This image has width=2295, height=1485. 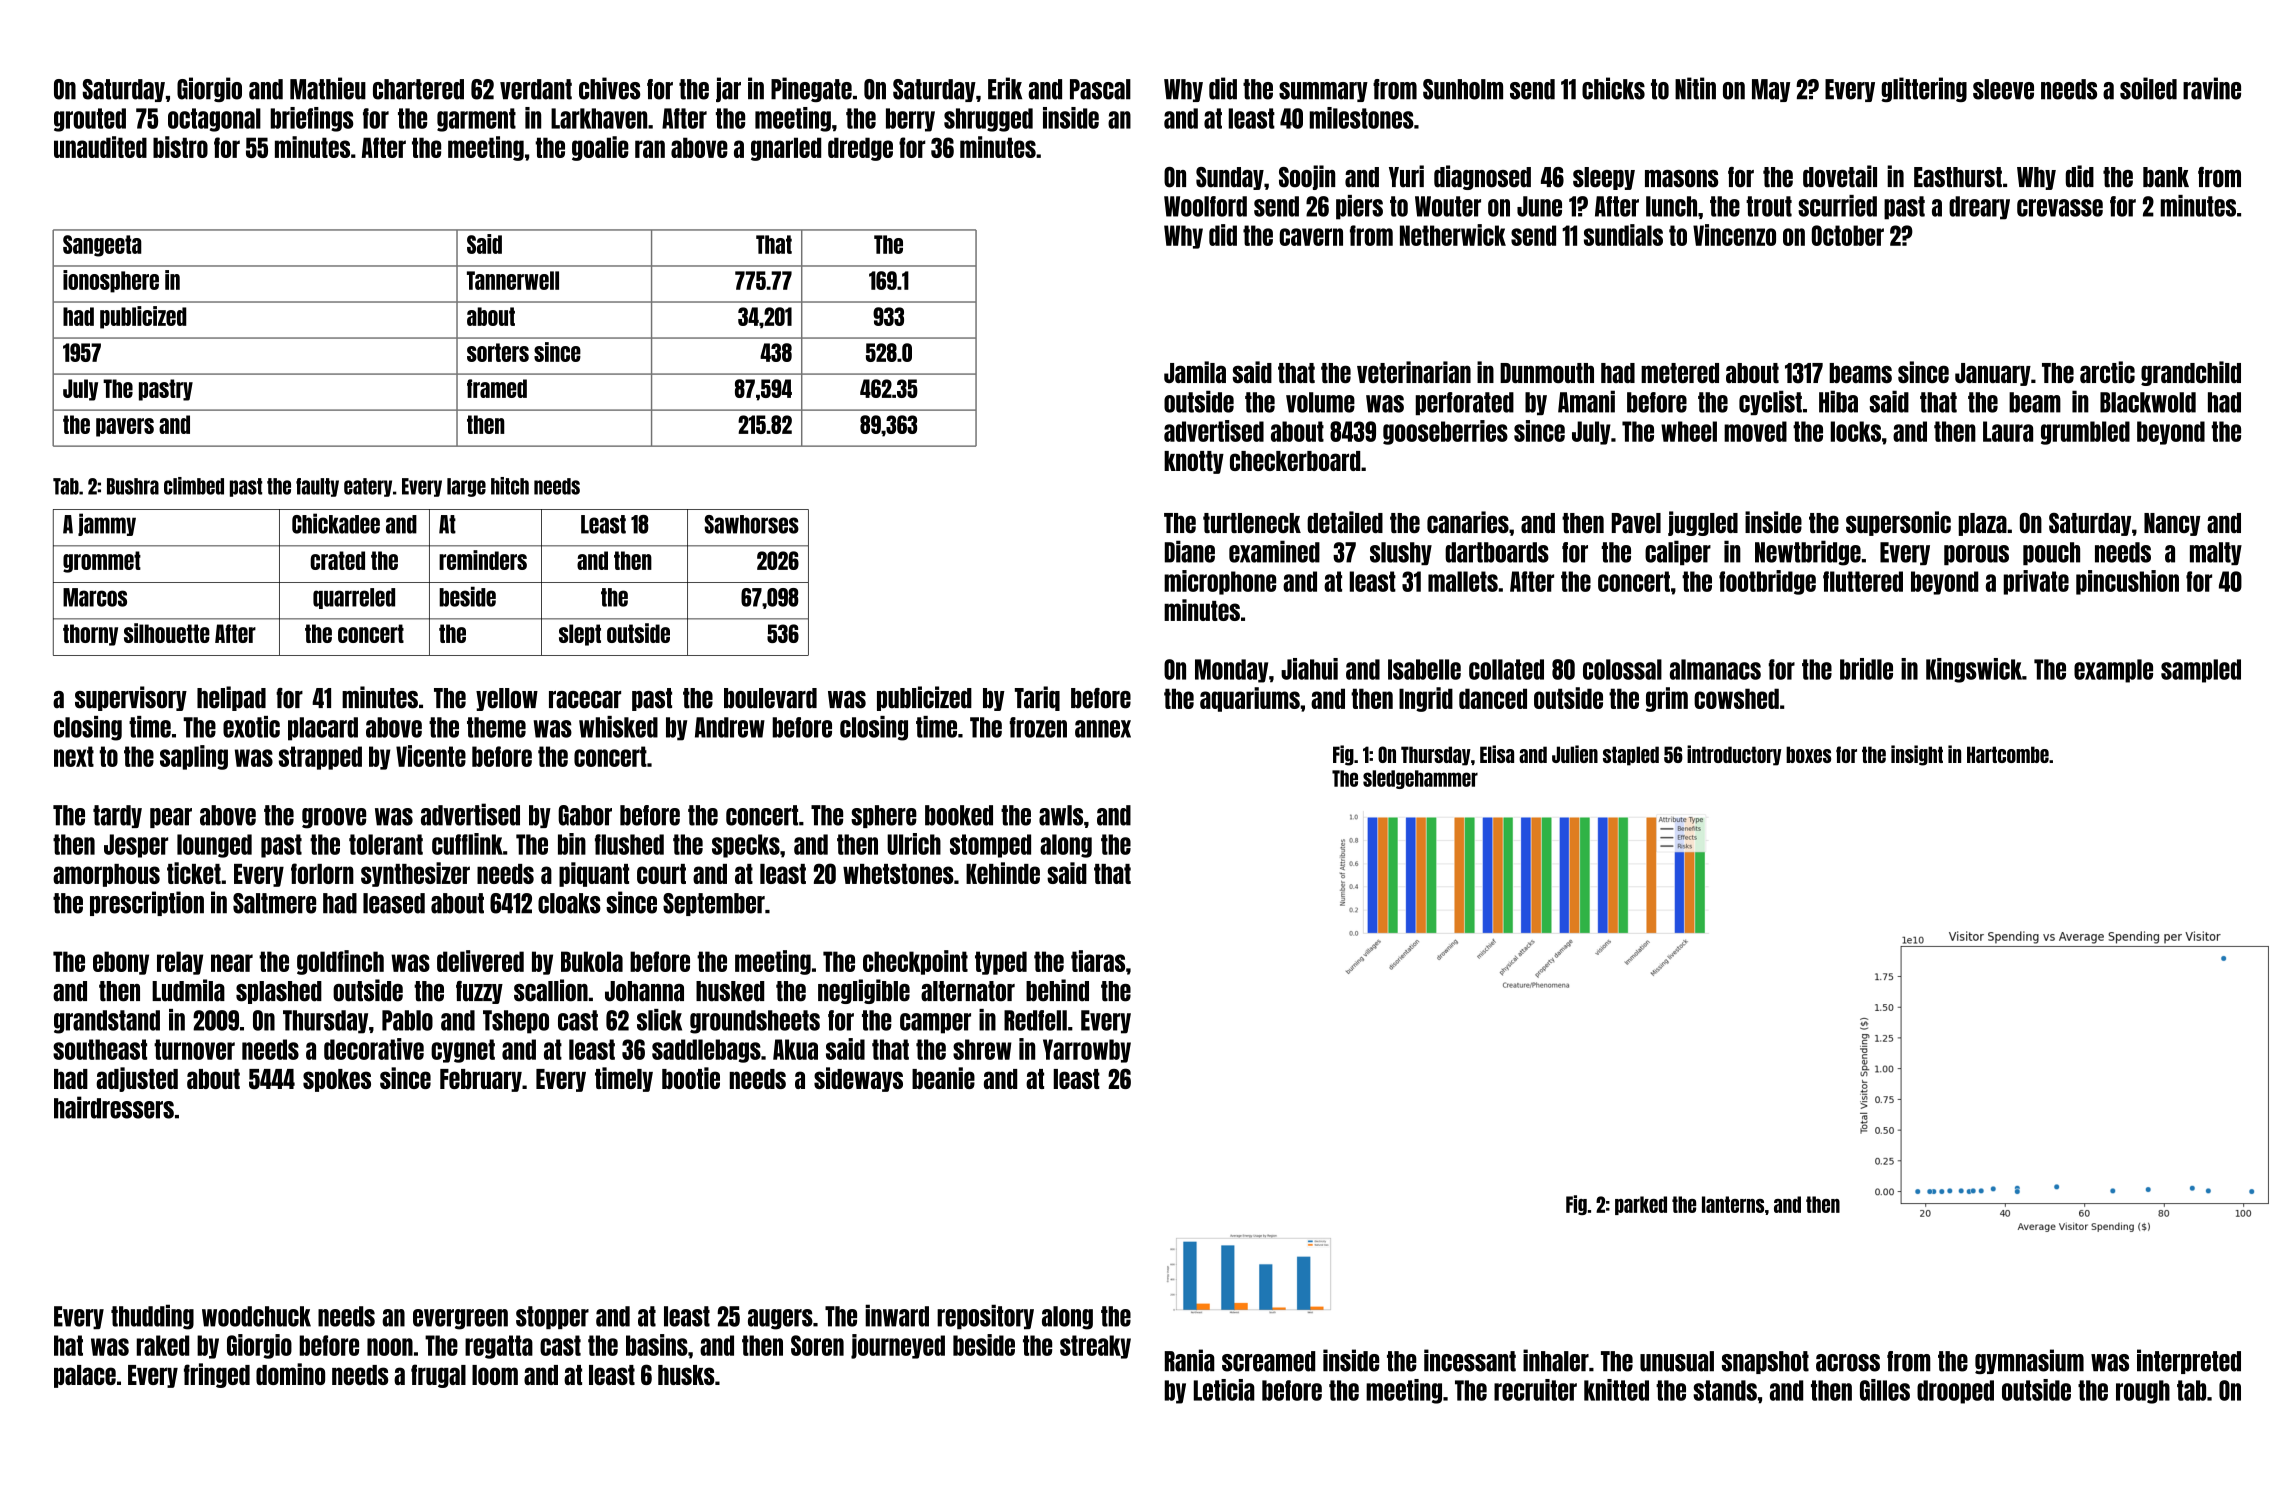 What do you see at coordinates (1983, 524) in the image?
I see `plaza` at bounding box center [1983, 524].
